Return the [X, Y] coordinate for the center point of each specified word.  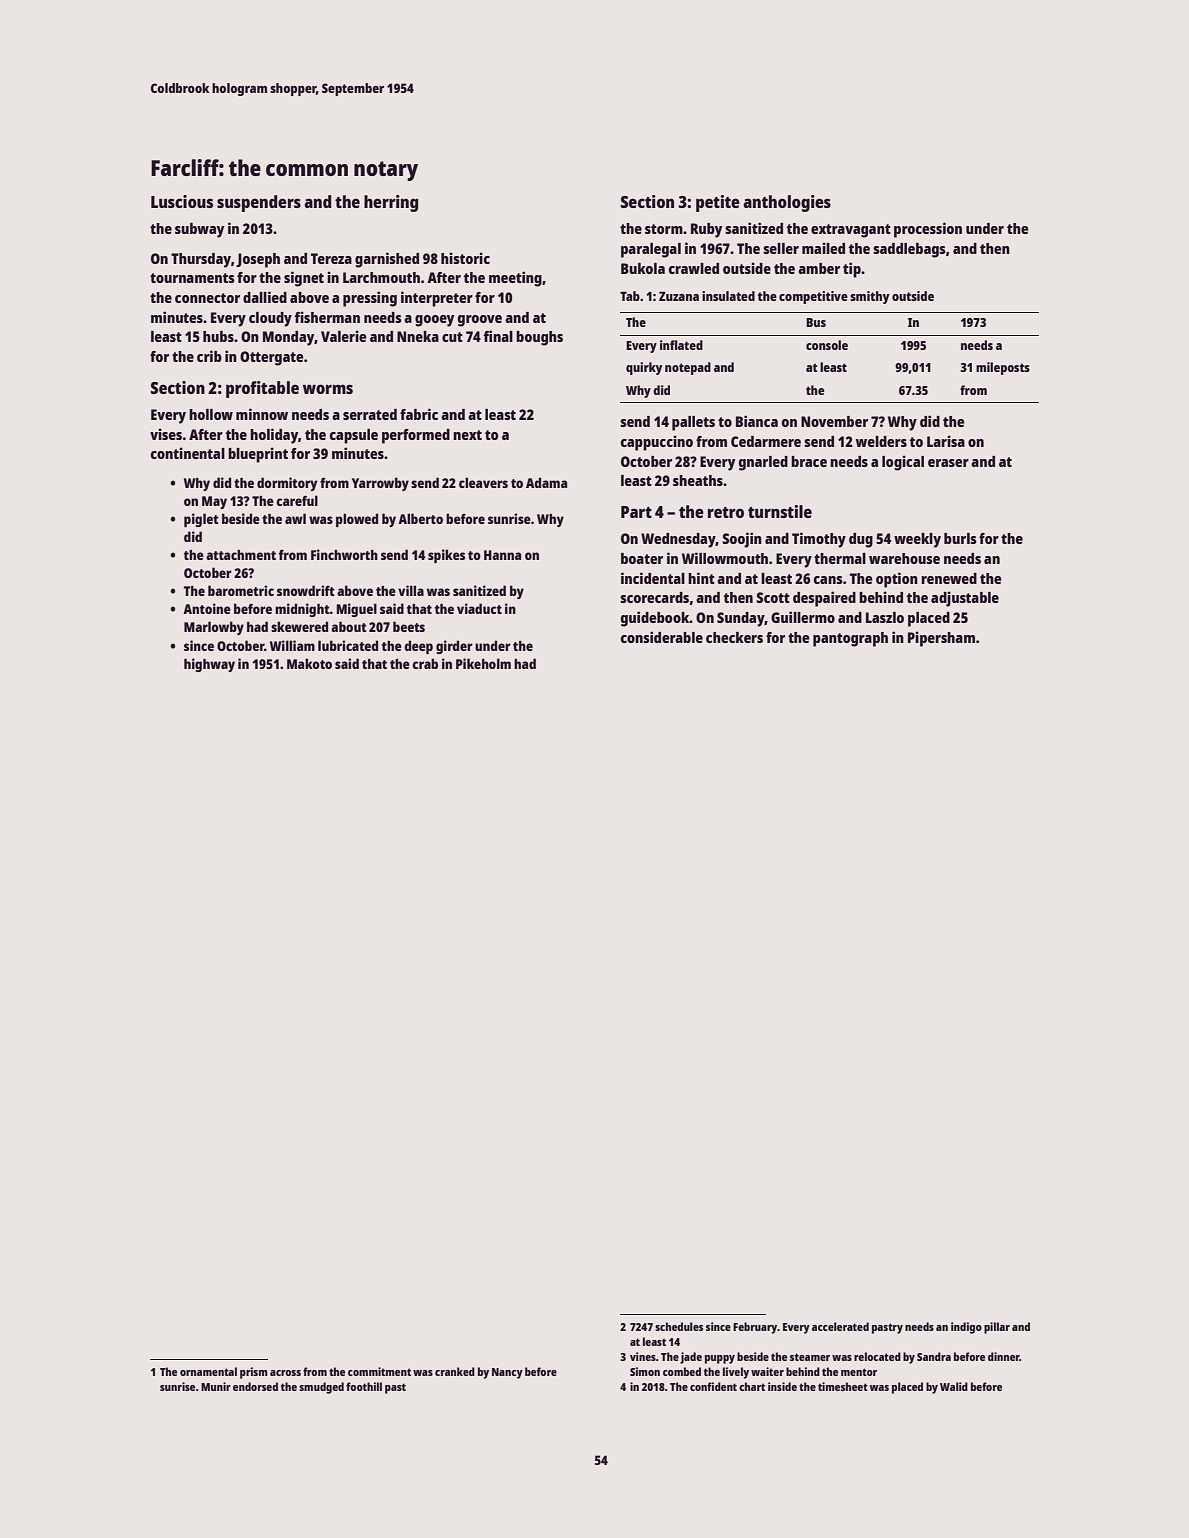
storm [664, 229]
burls [960, 538]
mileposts [1003, 368]
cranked [455, 1371]
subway [199, 230]
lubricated [348, 645]
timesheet [843, 1386]
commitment [379, 1371]
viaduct [479, 608]
